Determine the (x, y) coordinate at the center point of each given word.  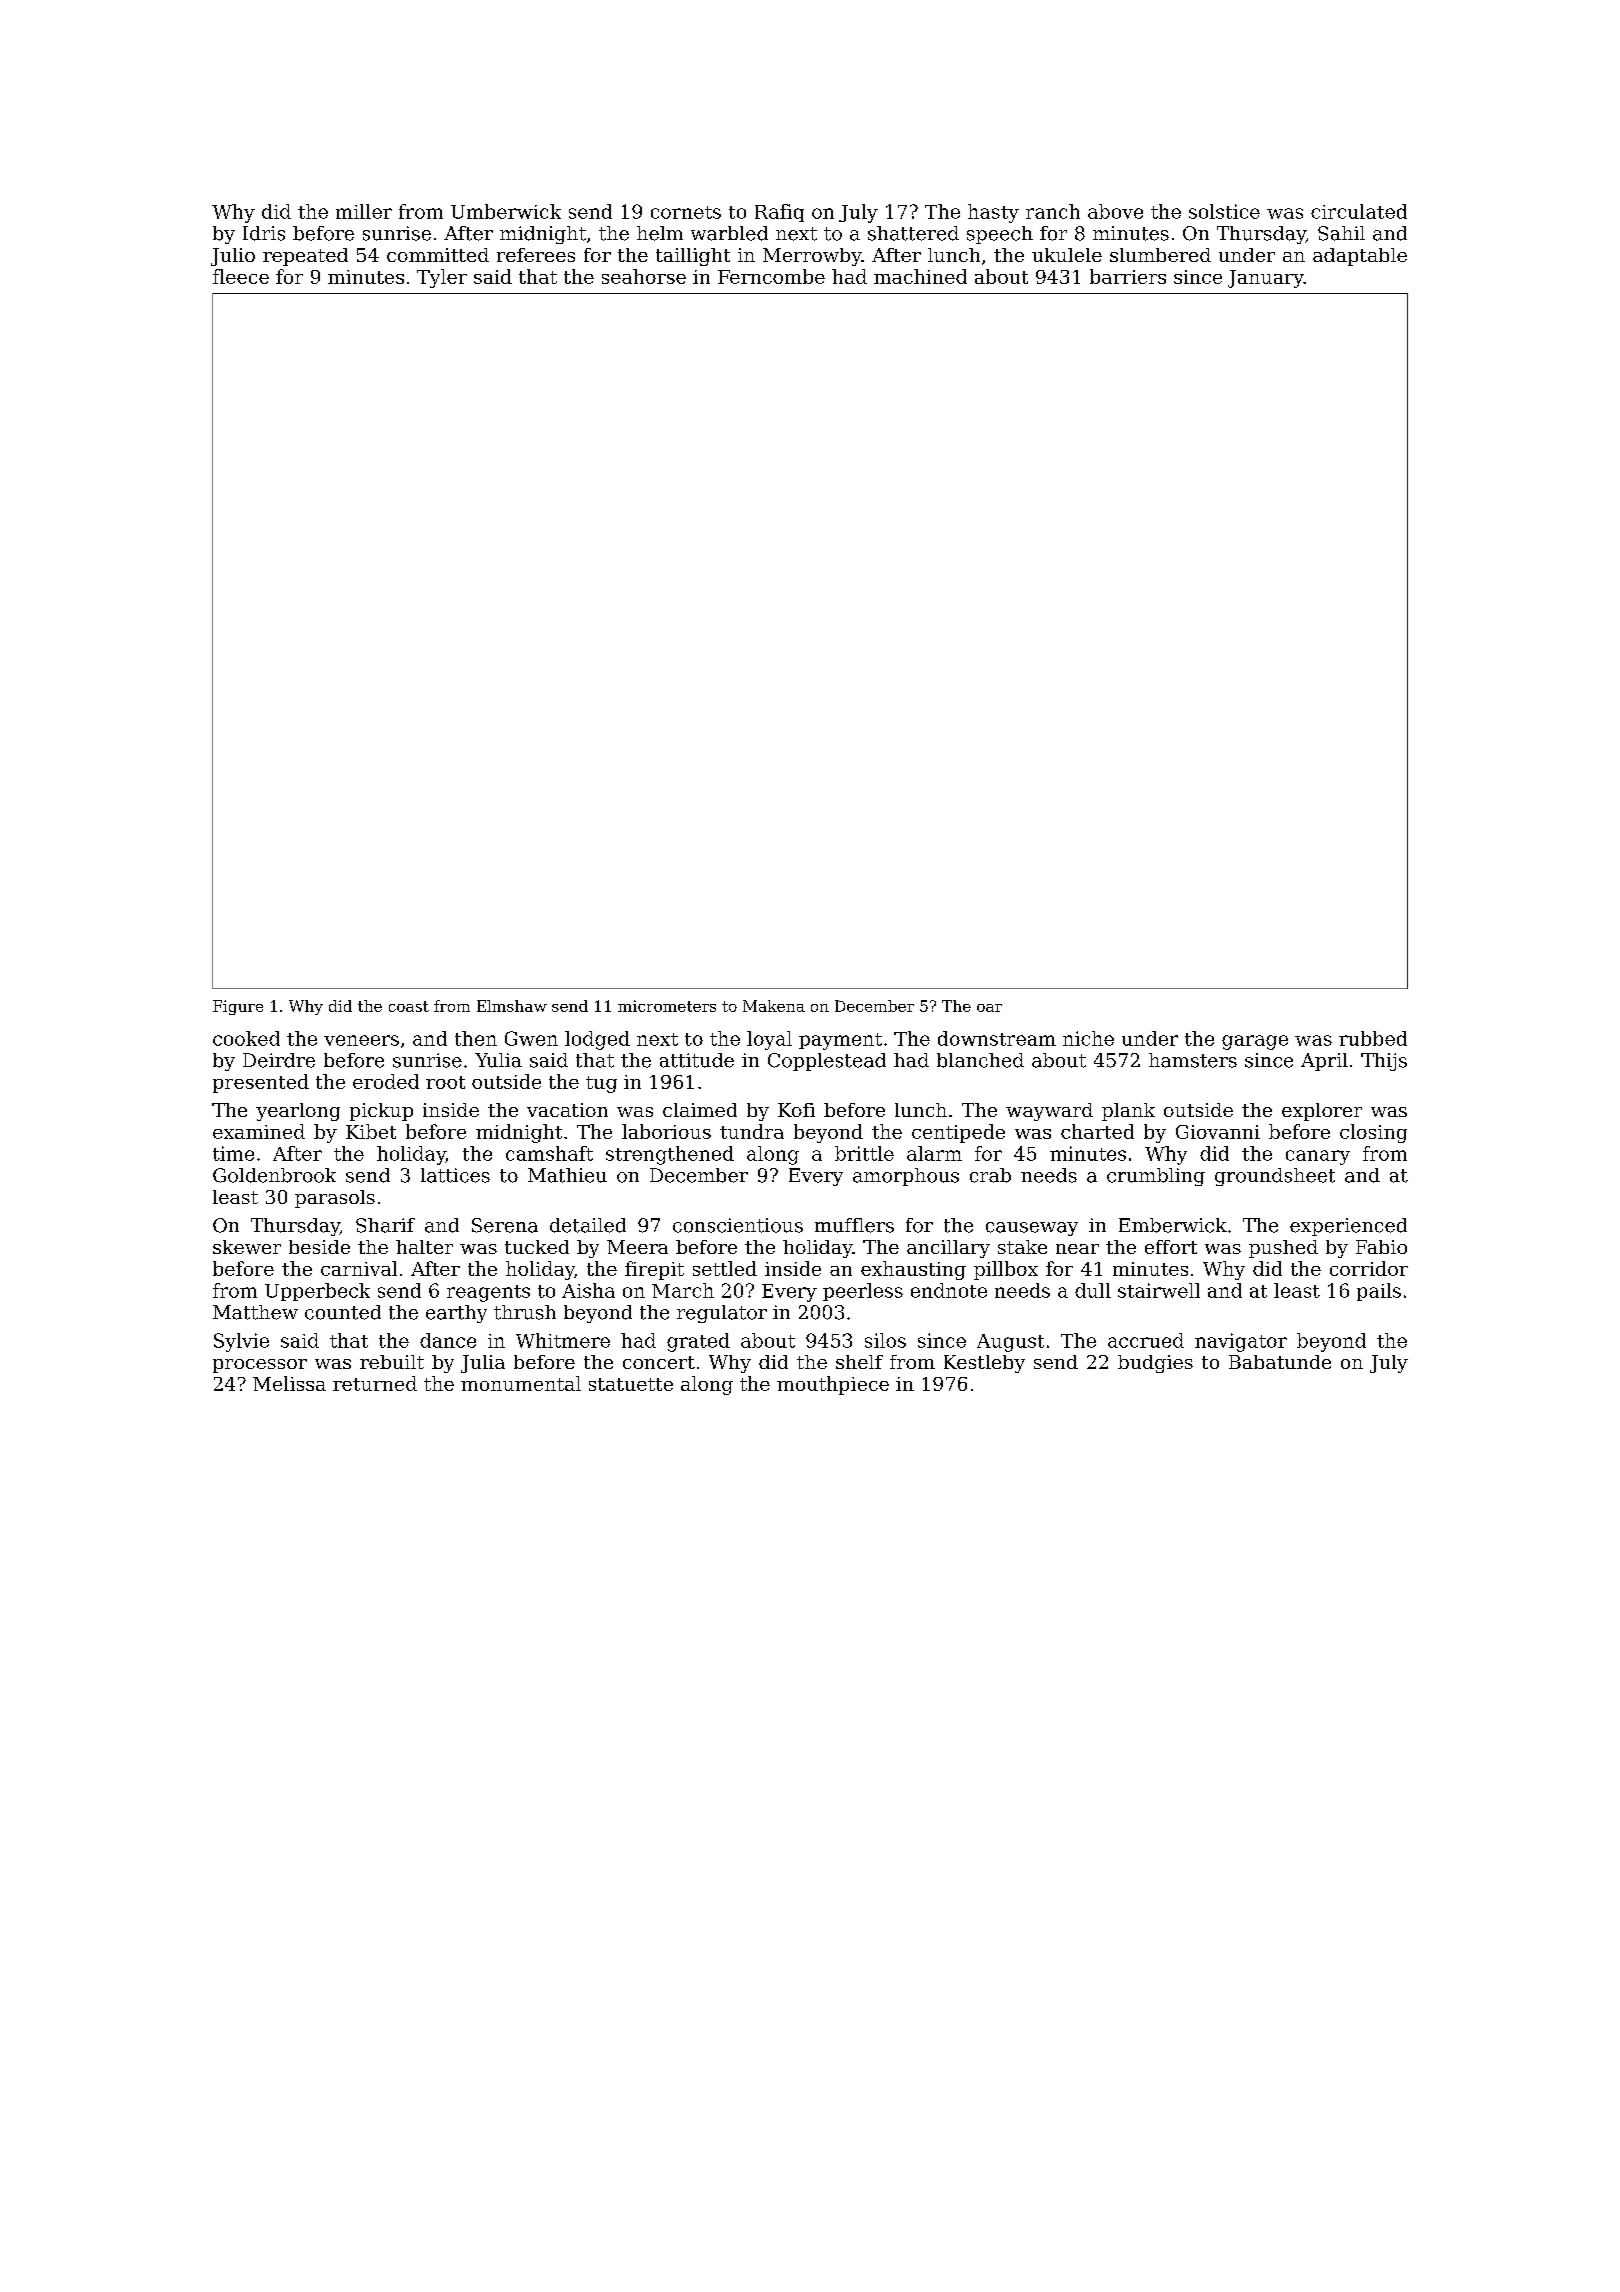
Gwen (531, 1038)
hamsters (1193, 1060)
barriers (1128, 276)
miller (364, 211)
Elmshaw (512, 1006)
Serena (505, 1225)
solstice (1224, 211)
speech (1000, 235)
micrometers (667, 1006)
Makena (774, 1006)
